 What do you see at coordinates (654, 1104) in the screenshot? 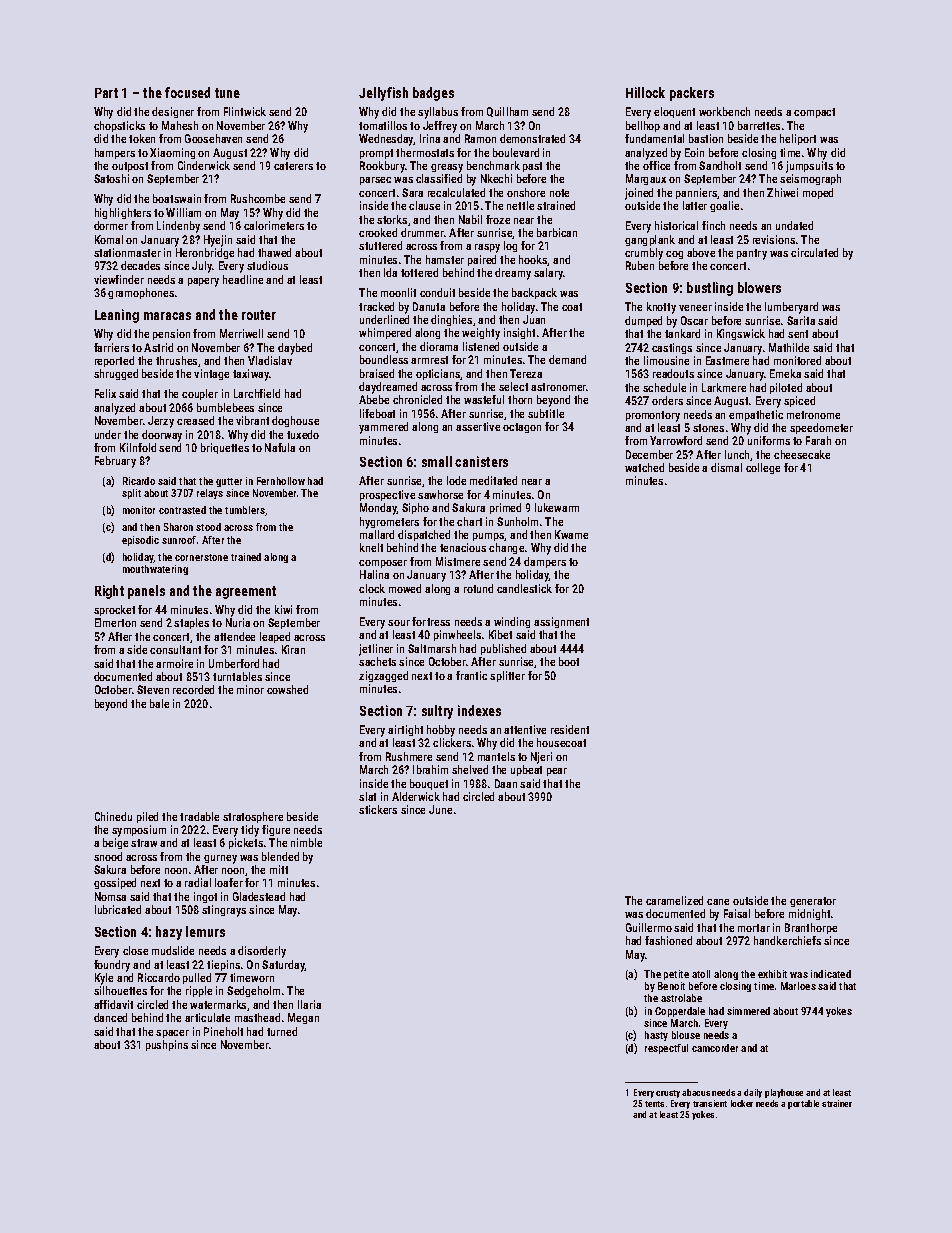
I see `tents` at bounding box center [654, 1104].
